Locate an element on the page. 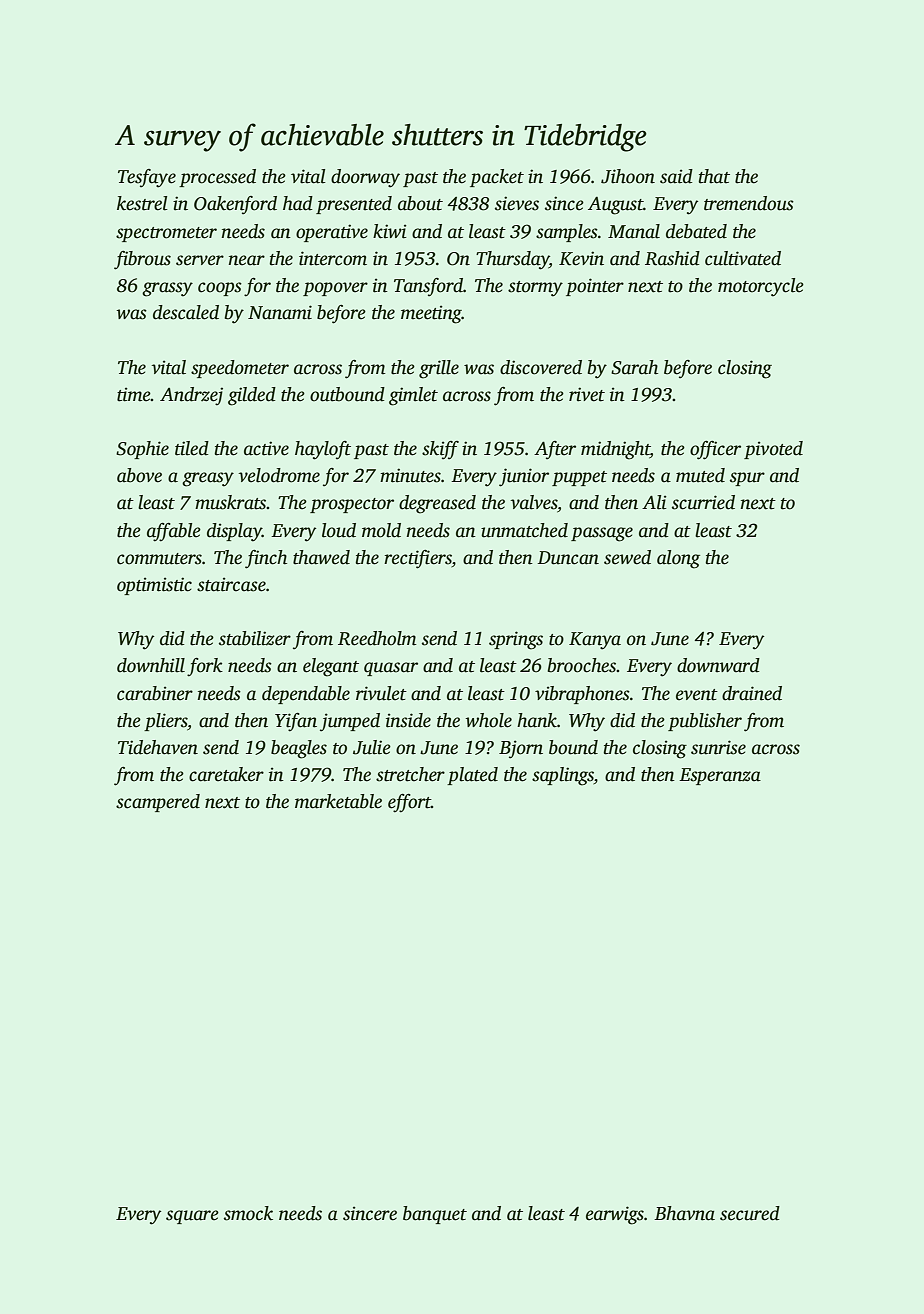  plated is located at coordinates (472, 776).
